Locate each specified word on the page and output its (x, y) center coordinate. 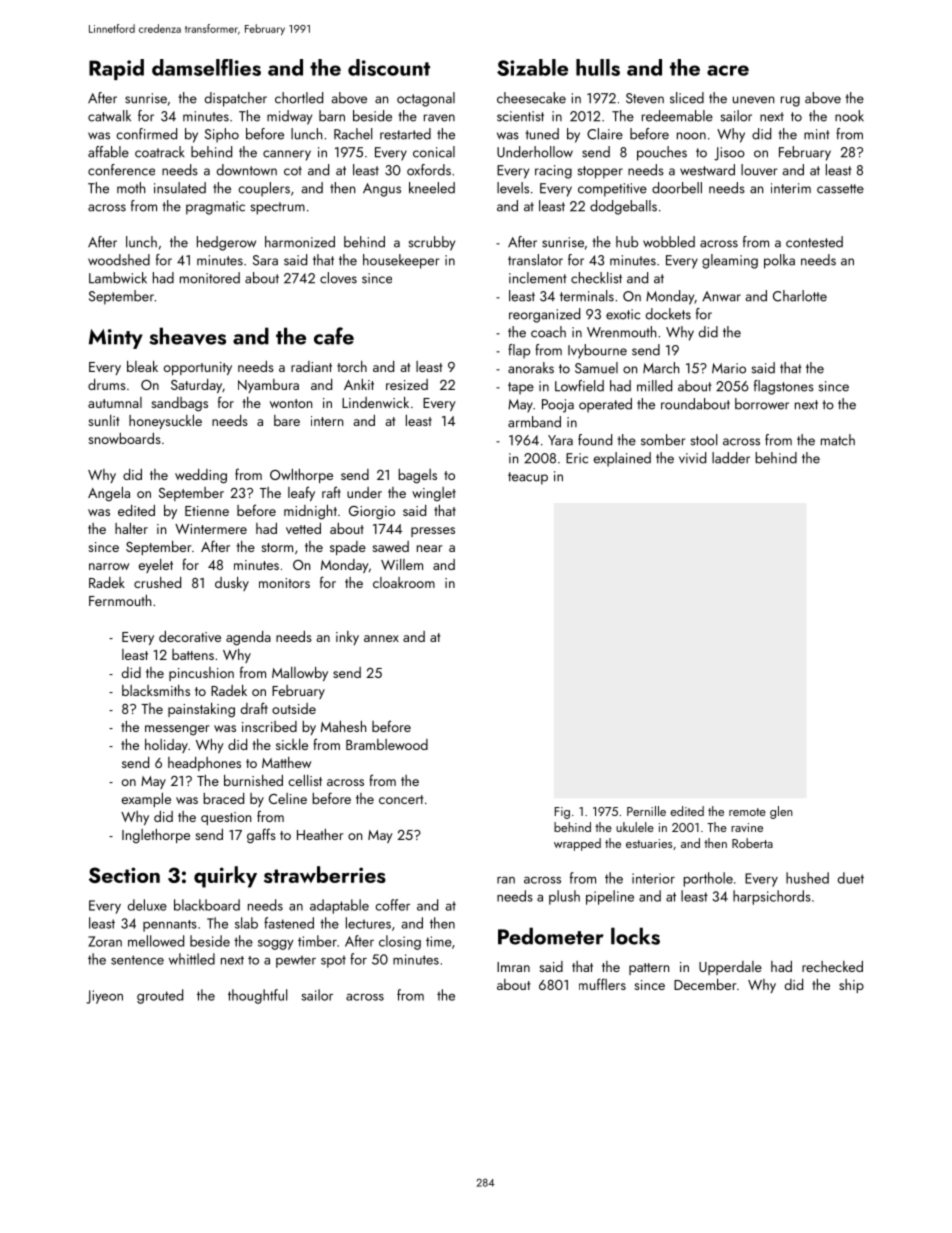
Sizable (532, 67)
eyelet (156, 566)
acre (728, 70)
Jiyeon (104, 997)
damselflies (206, 67)
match (838, 440)
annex (381, 638)
